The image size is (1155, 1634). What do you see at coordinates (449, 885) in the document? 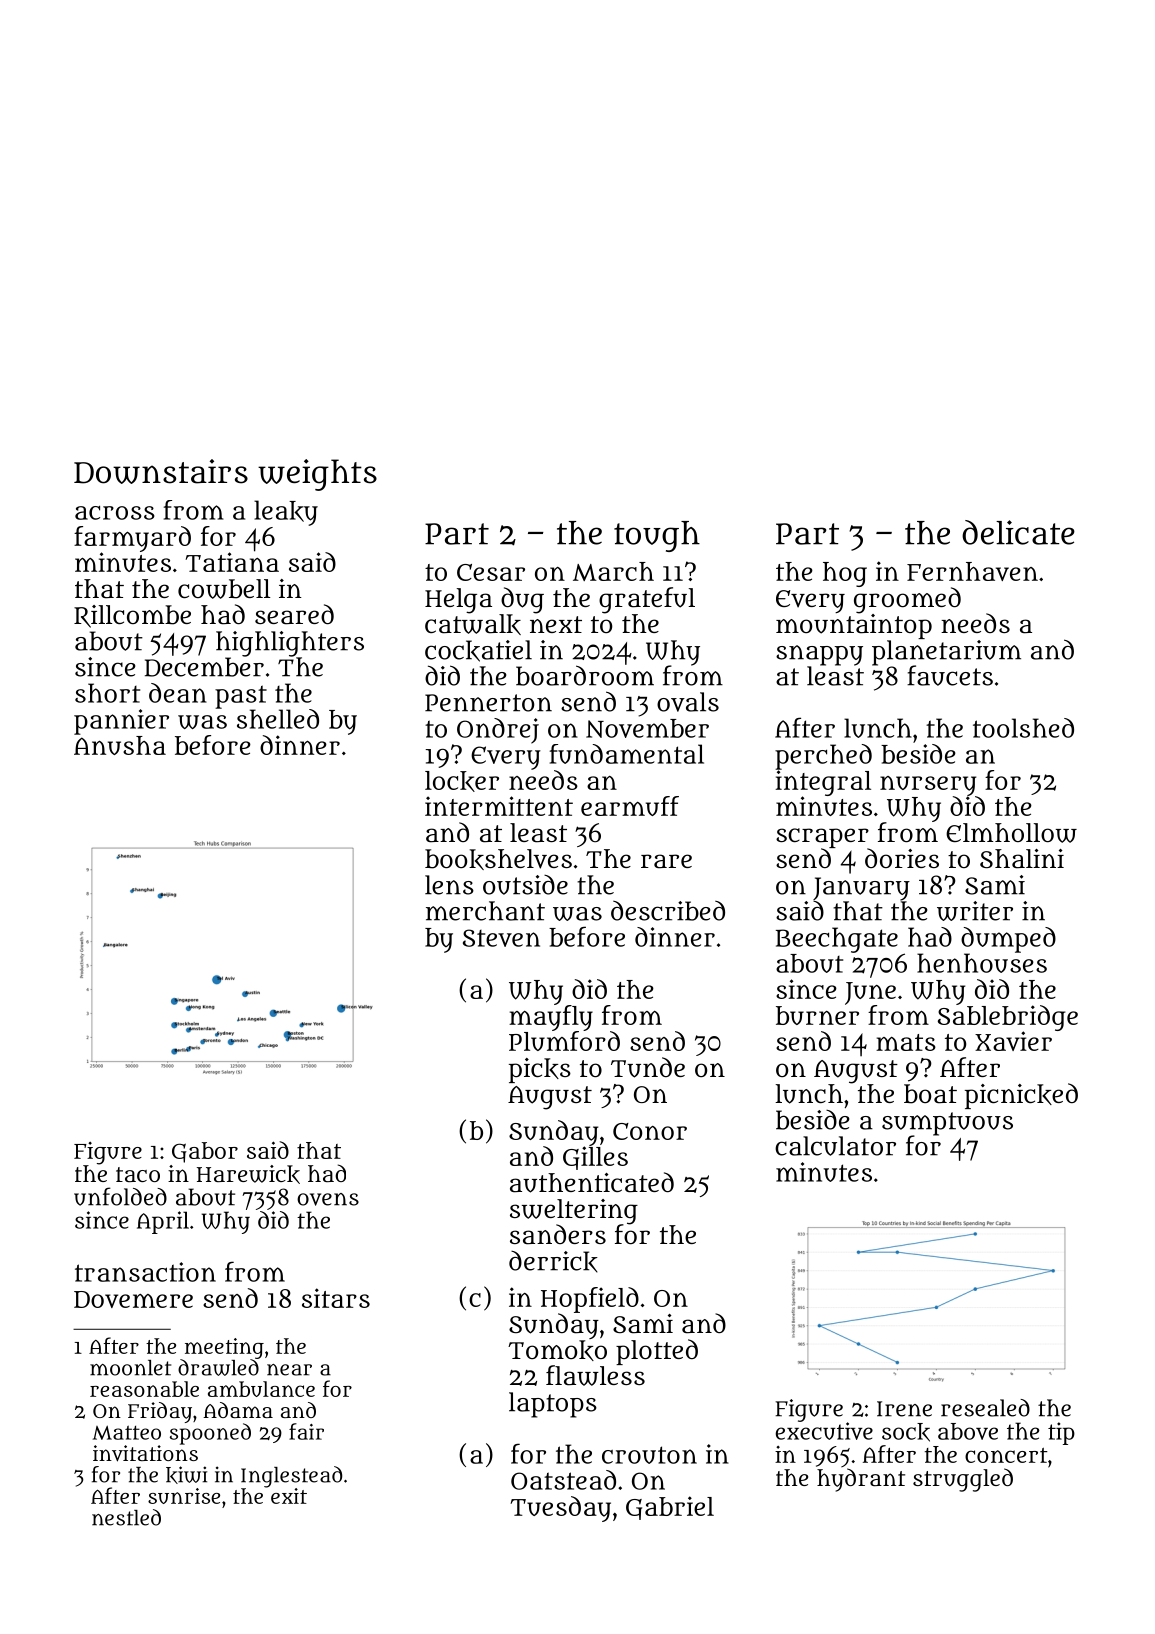
I see `lens` at bounding box center [449, 885].
